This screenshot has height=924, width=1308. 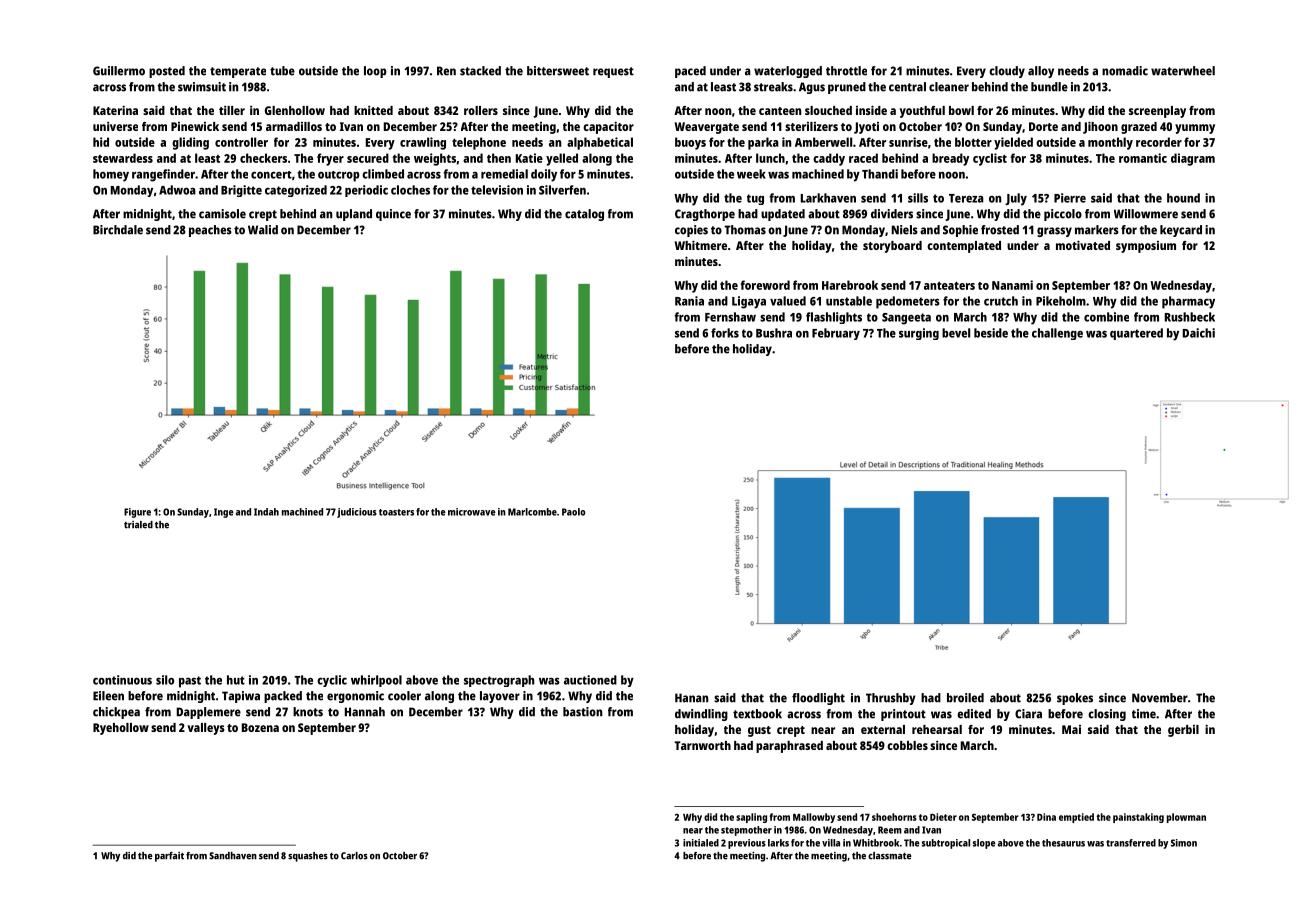 I want to click on Walid, so click(x=263, y=230).
